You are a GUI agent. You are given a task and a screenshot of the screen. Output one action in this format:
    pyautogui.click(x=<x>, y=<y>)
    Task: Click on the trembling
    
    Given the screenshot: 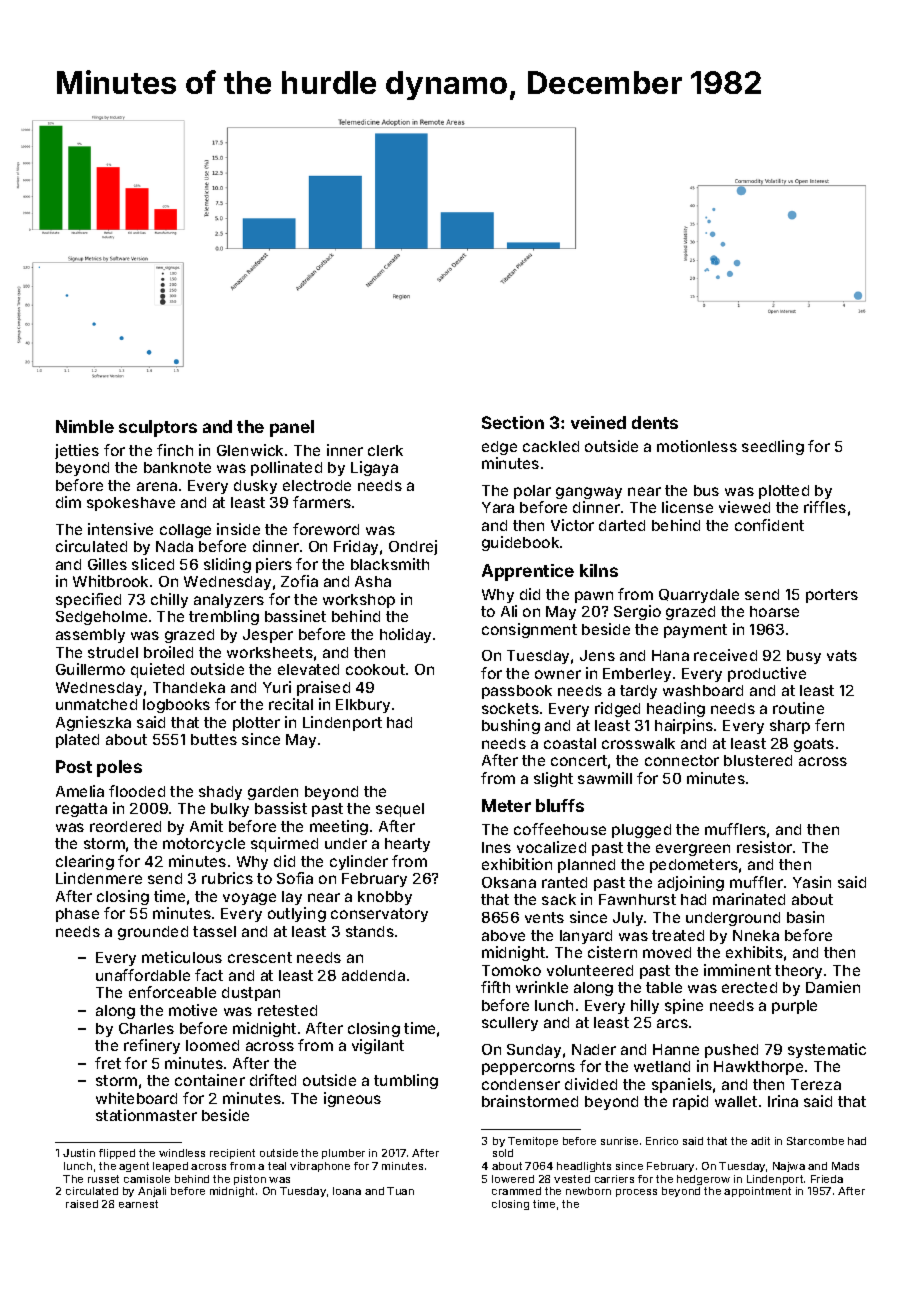 What is the action you would take?
    pyautogui.click(x=224, y=617)
